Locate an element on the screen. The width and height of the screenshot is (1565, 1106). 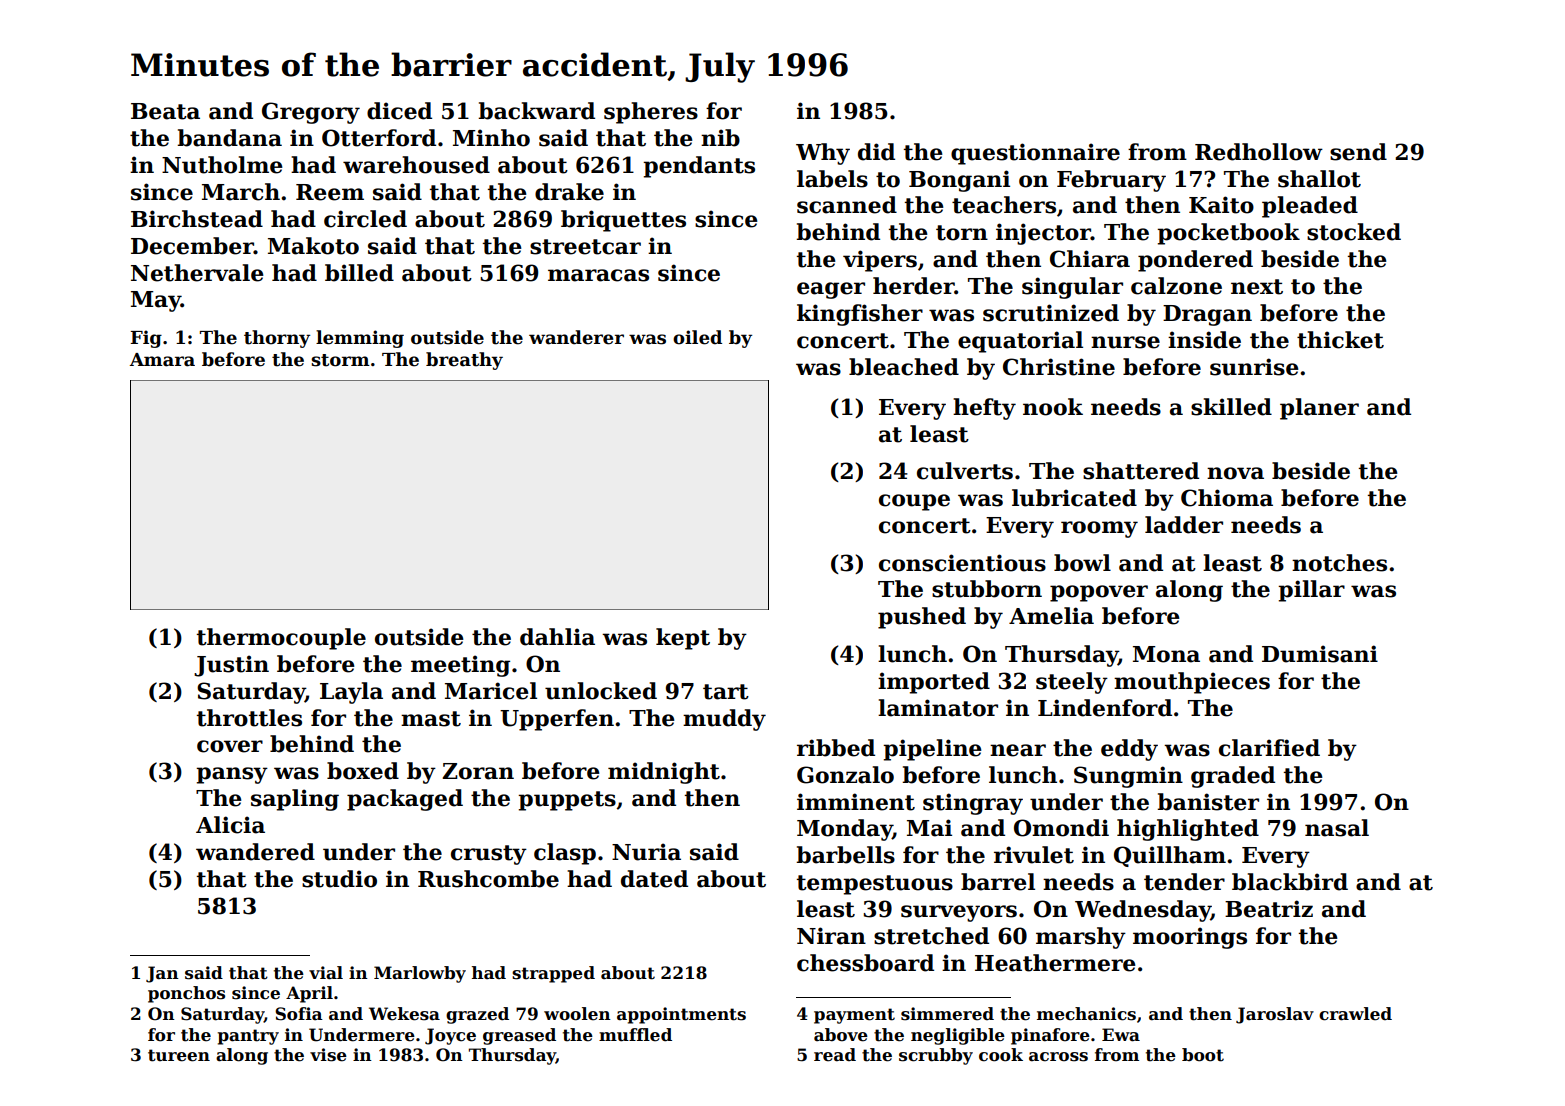
vise is located at coordinates (328, 1055).
